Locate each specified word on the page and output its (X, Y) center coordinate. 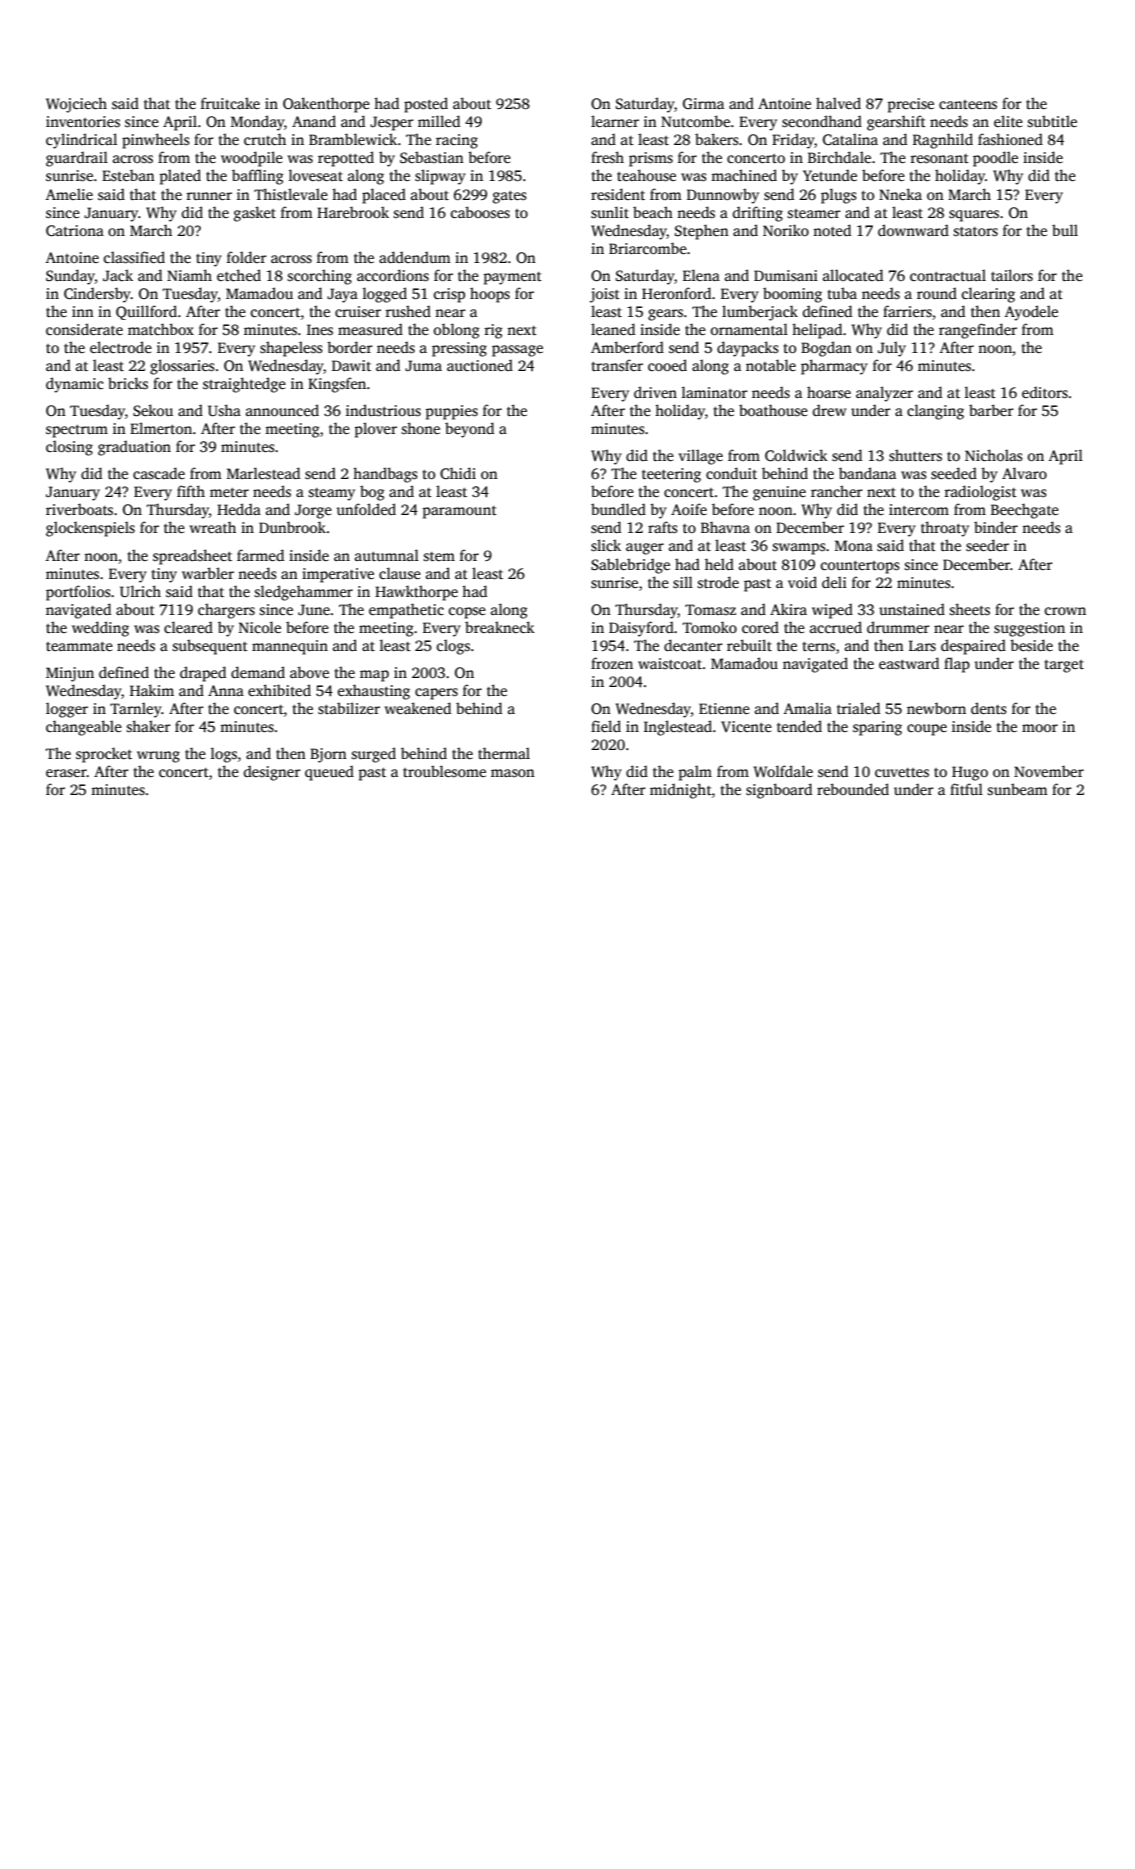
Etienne (724, 708)
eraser (66, 773)
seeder (987, 545)
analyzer (884, 394)
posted (426, 105)
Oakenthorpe (326, 105)
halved (838, 103)
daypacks (748, 349)
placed (384, 196)
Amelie (69, 194)
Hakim (152, 690)
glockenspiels (90, 529)
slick (606, 545)
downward (913, 230)
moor (1040, 728)
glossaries (182, 367)
